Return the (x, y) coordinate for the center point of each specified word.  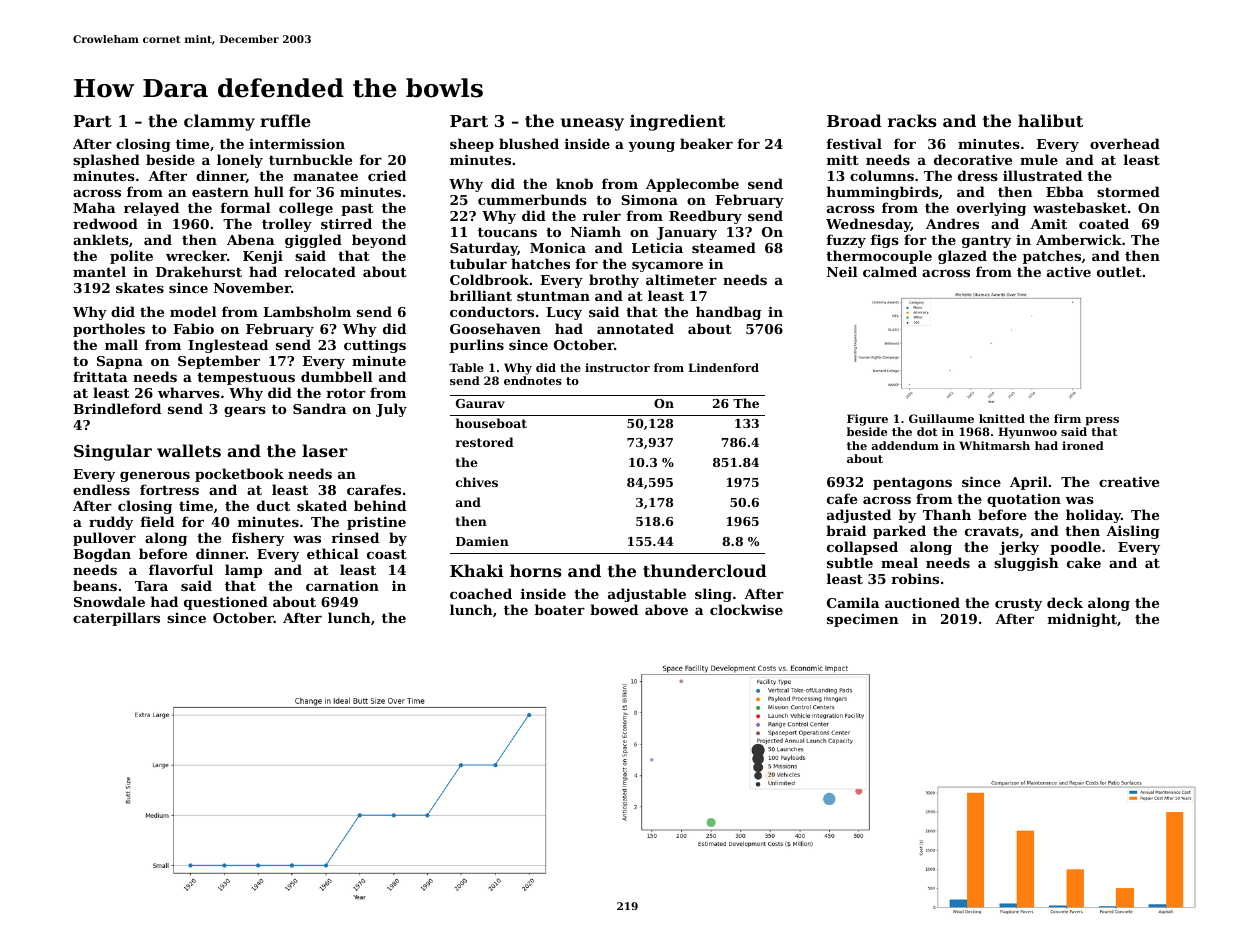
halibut (1050, 120)
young (651, 147)
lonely (240, 161)
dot (927, 431)
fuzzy (846, 241)
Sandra (319, 408)
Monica (558, 247)
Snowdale (109, 601)
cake (1084, 562)
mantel (99, 271)
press (1102, 421)
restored (485, 442)
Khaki (477, 570)
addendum (905, 445)
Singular (113, 452)
